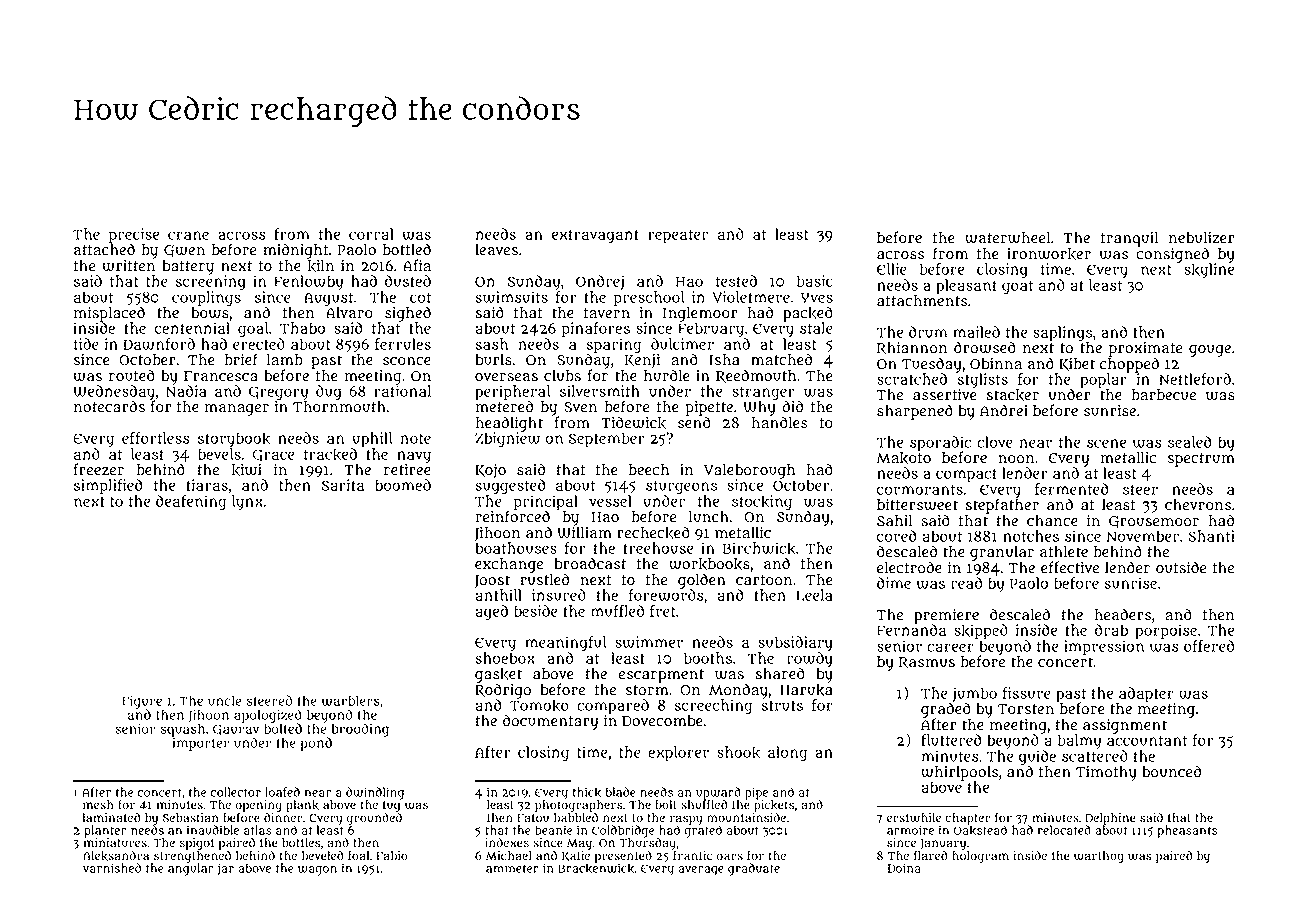 This screenshot has height=924, width=1308. Describe the element at coordinates (134, 235) in the screenshot. I see `precise` at that location.
